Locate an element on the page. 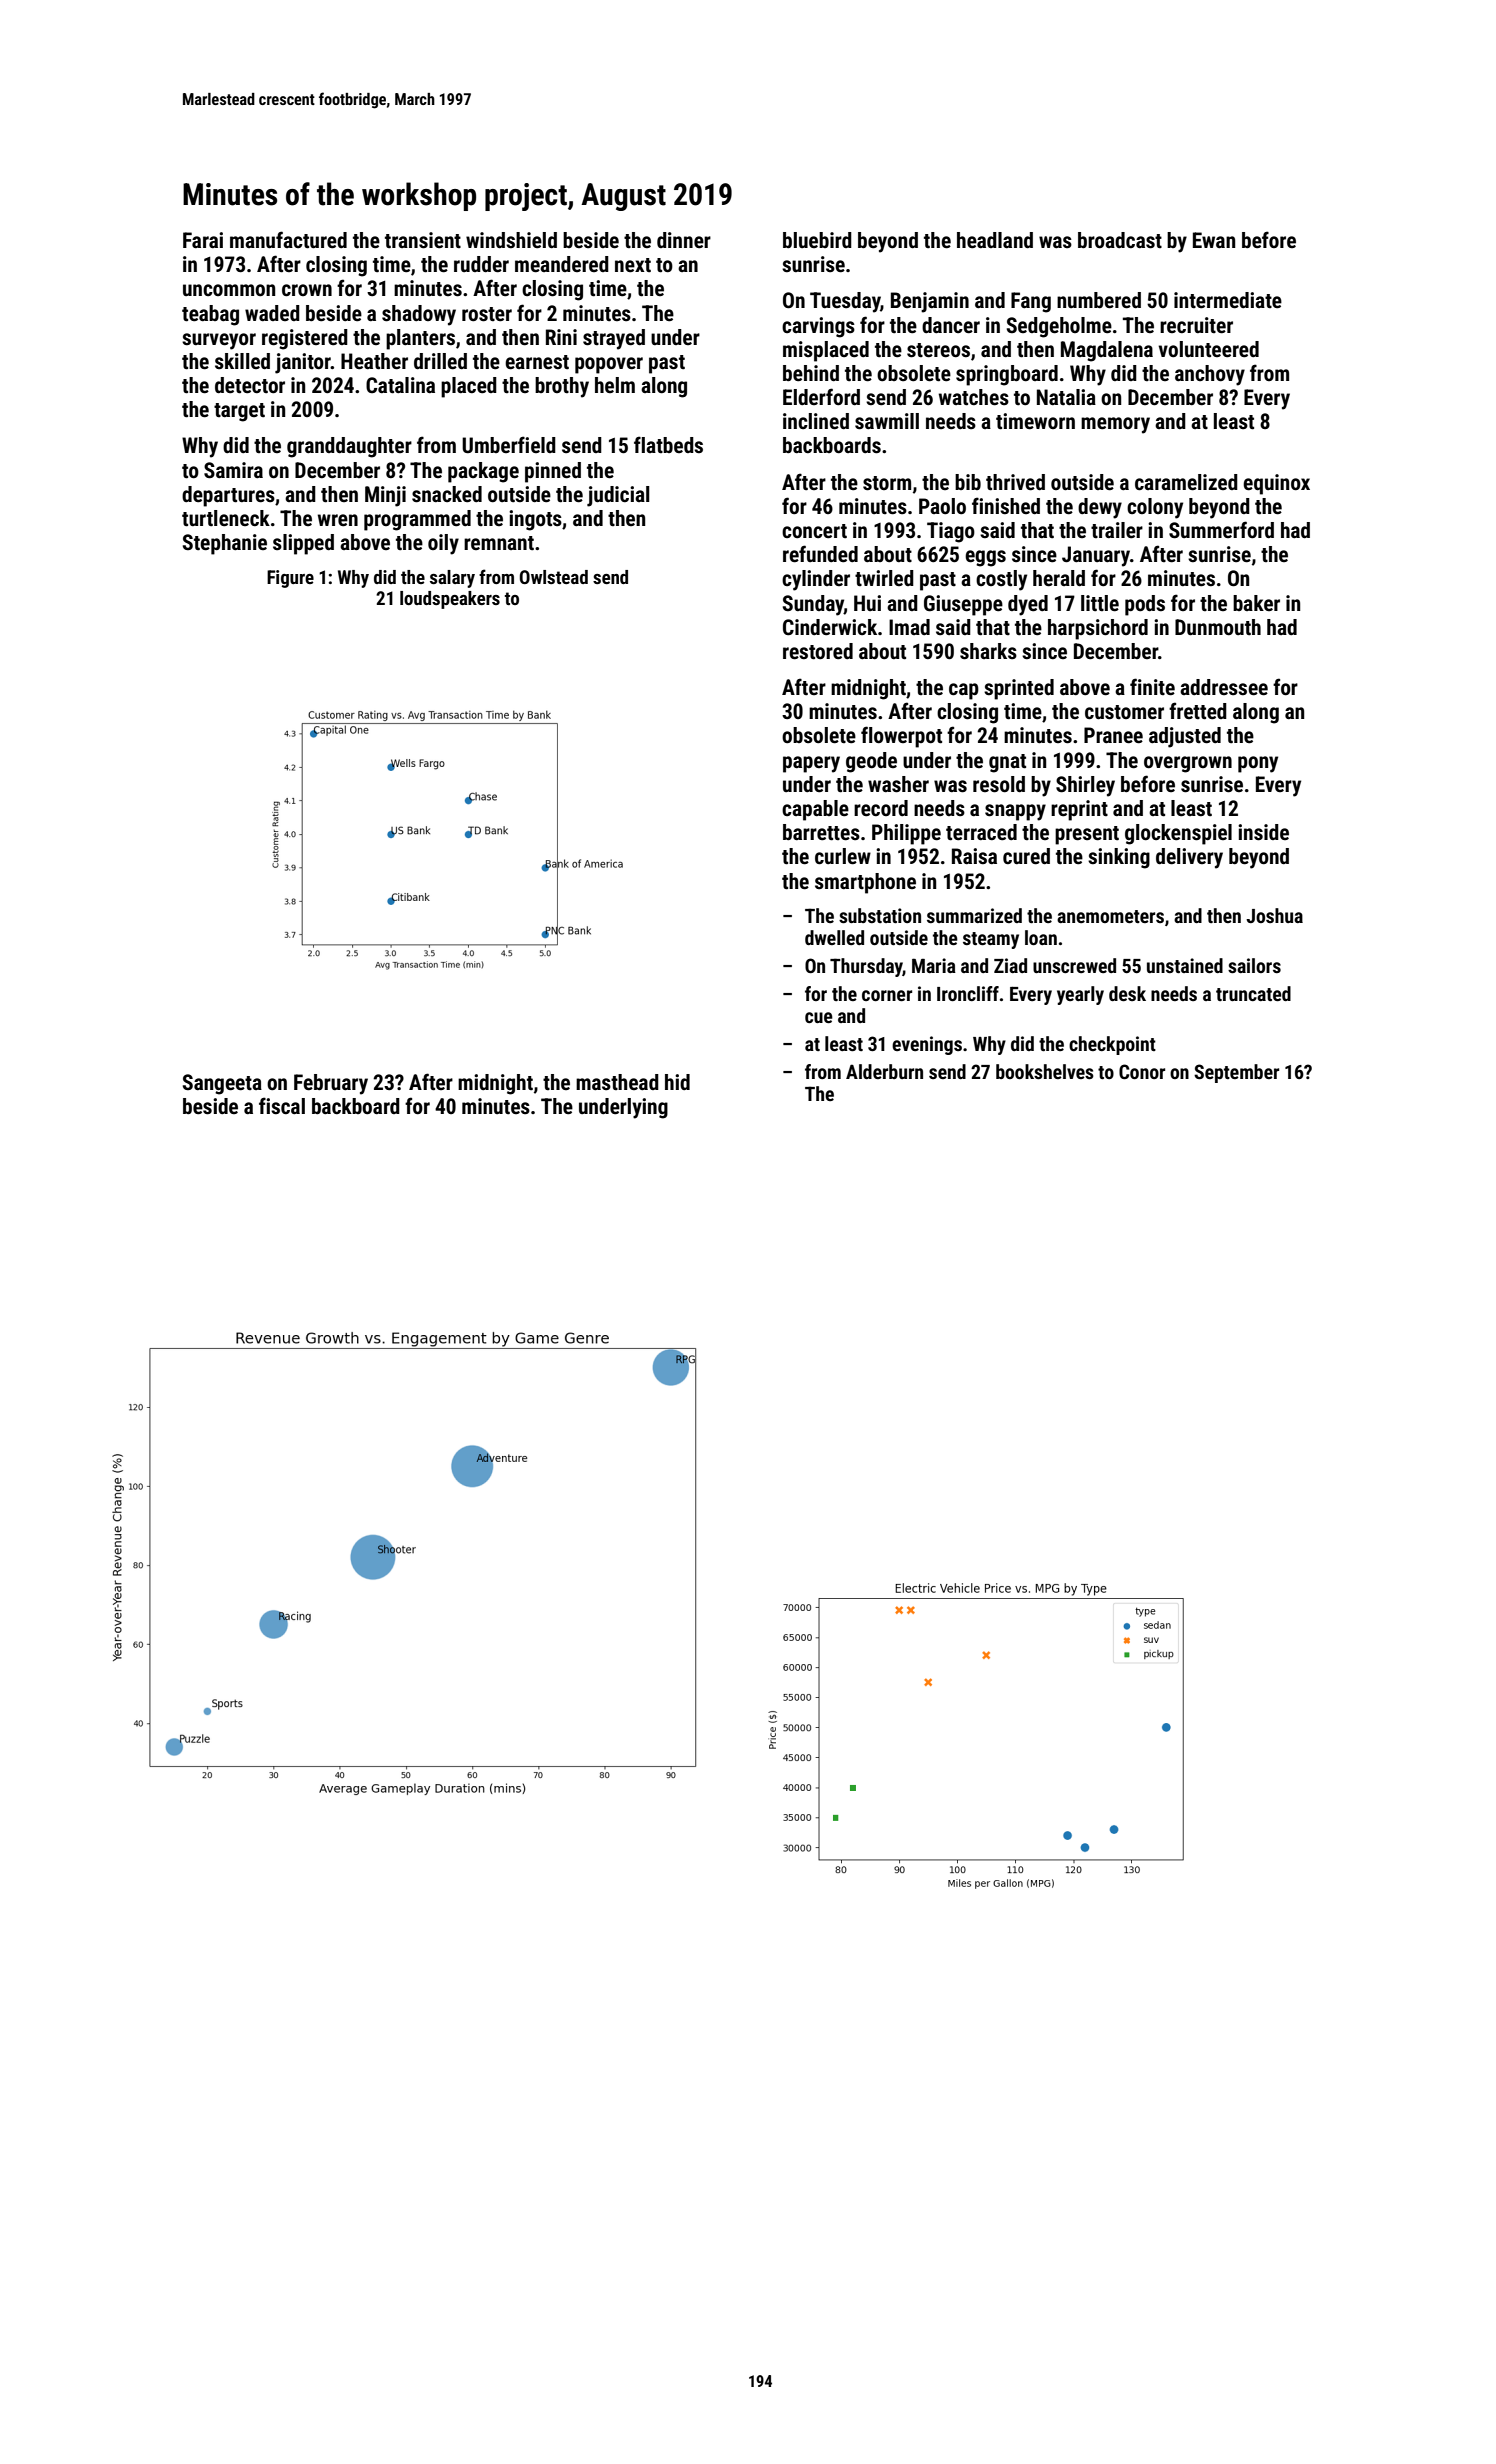 This document has width=1496, height=2464. flowerpot is located at coordinates (901, 737).
